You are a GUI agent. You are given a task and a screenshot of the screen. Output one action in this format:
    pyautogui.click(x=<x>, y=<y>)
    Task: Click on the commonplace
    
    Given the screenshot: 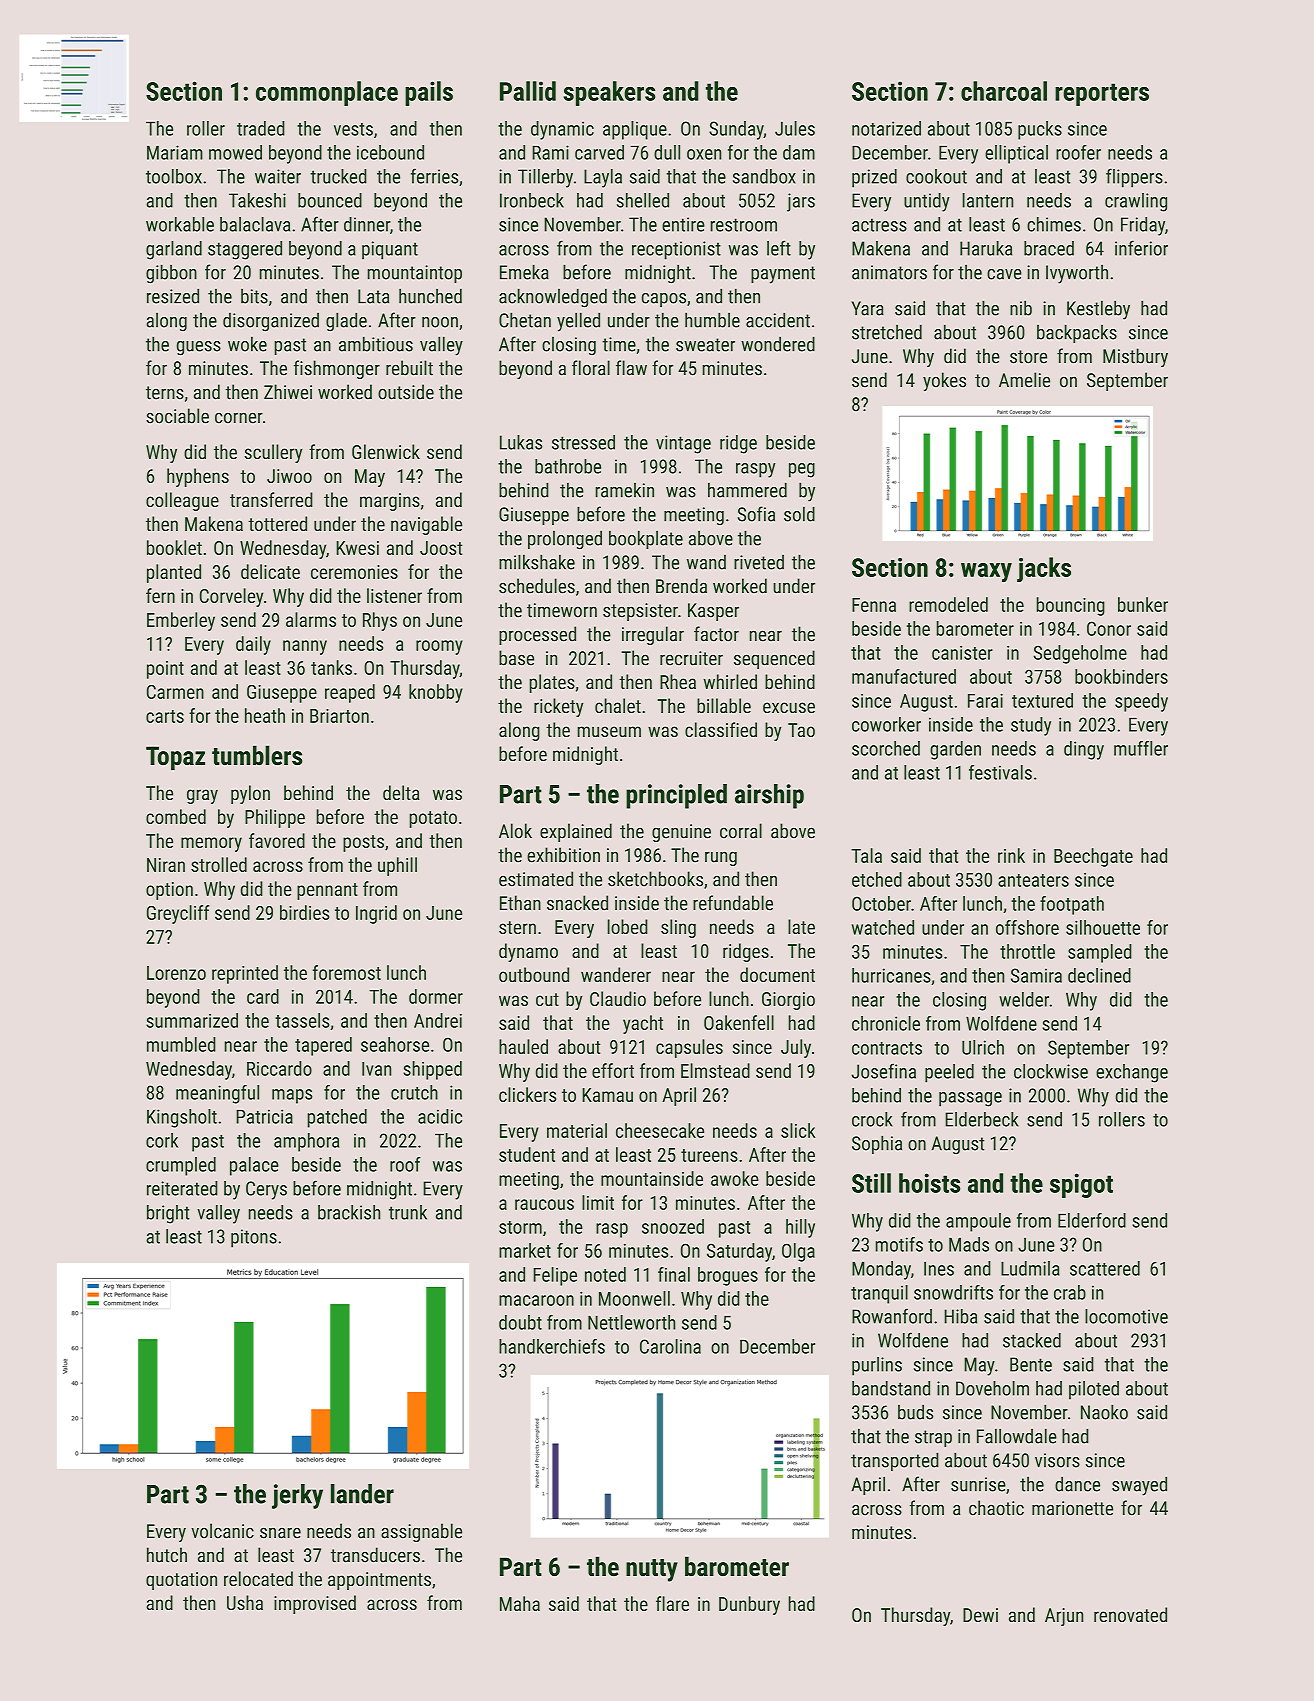 What is the action you would take?
    pyautogui.click(x=327, y=93)
